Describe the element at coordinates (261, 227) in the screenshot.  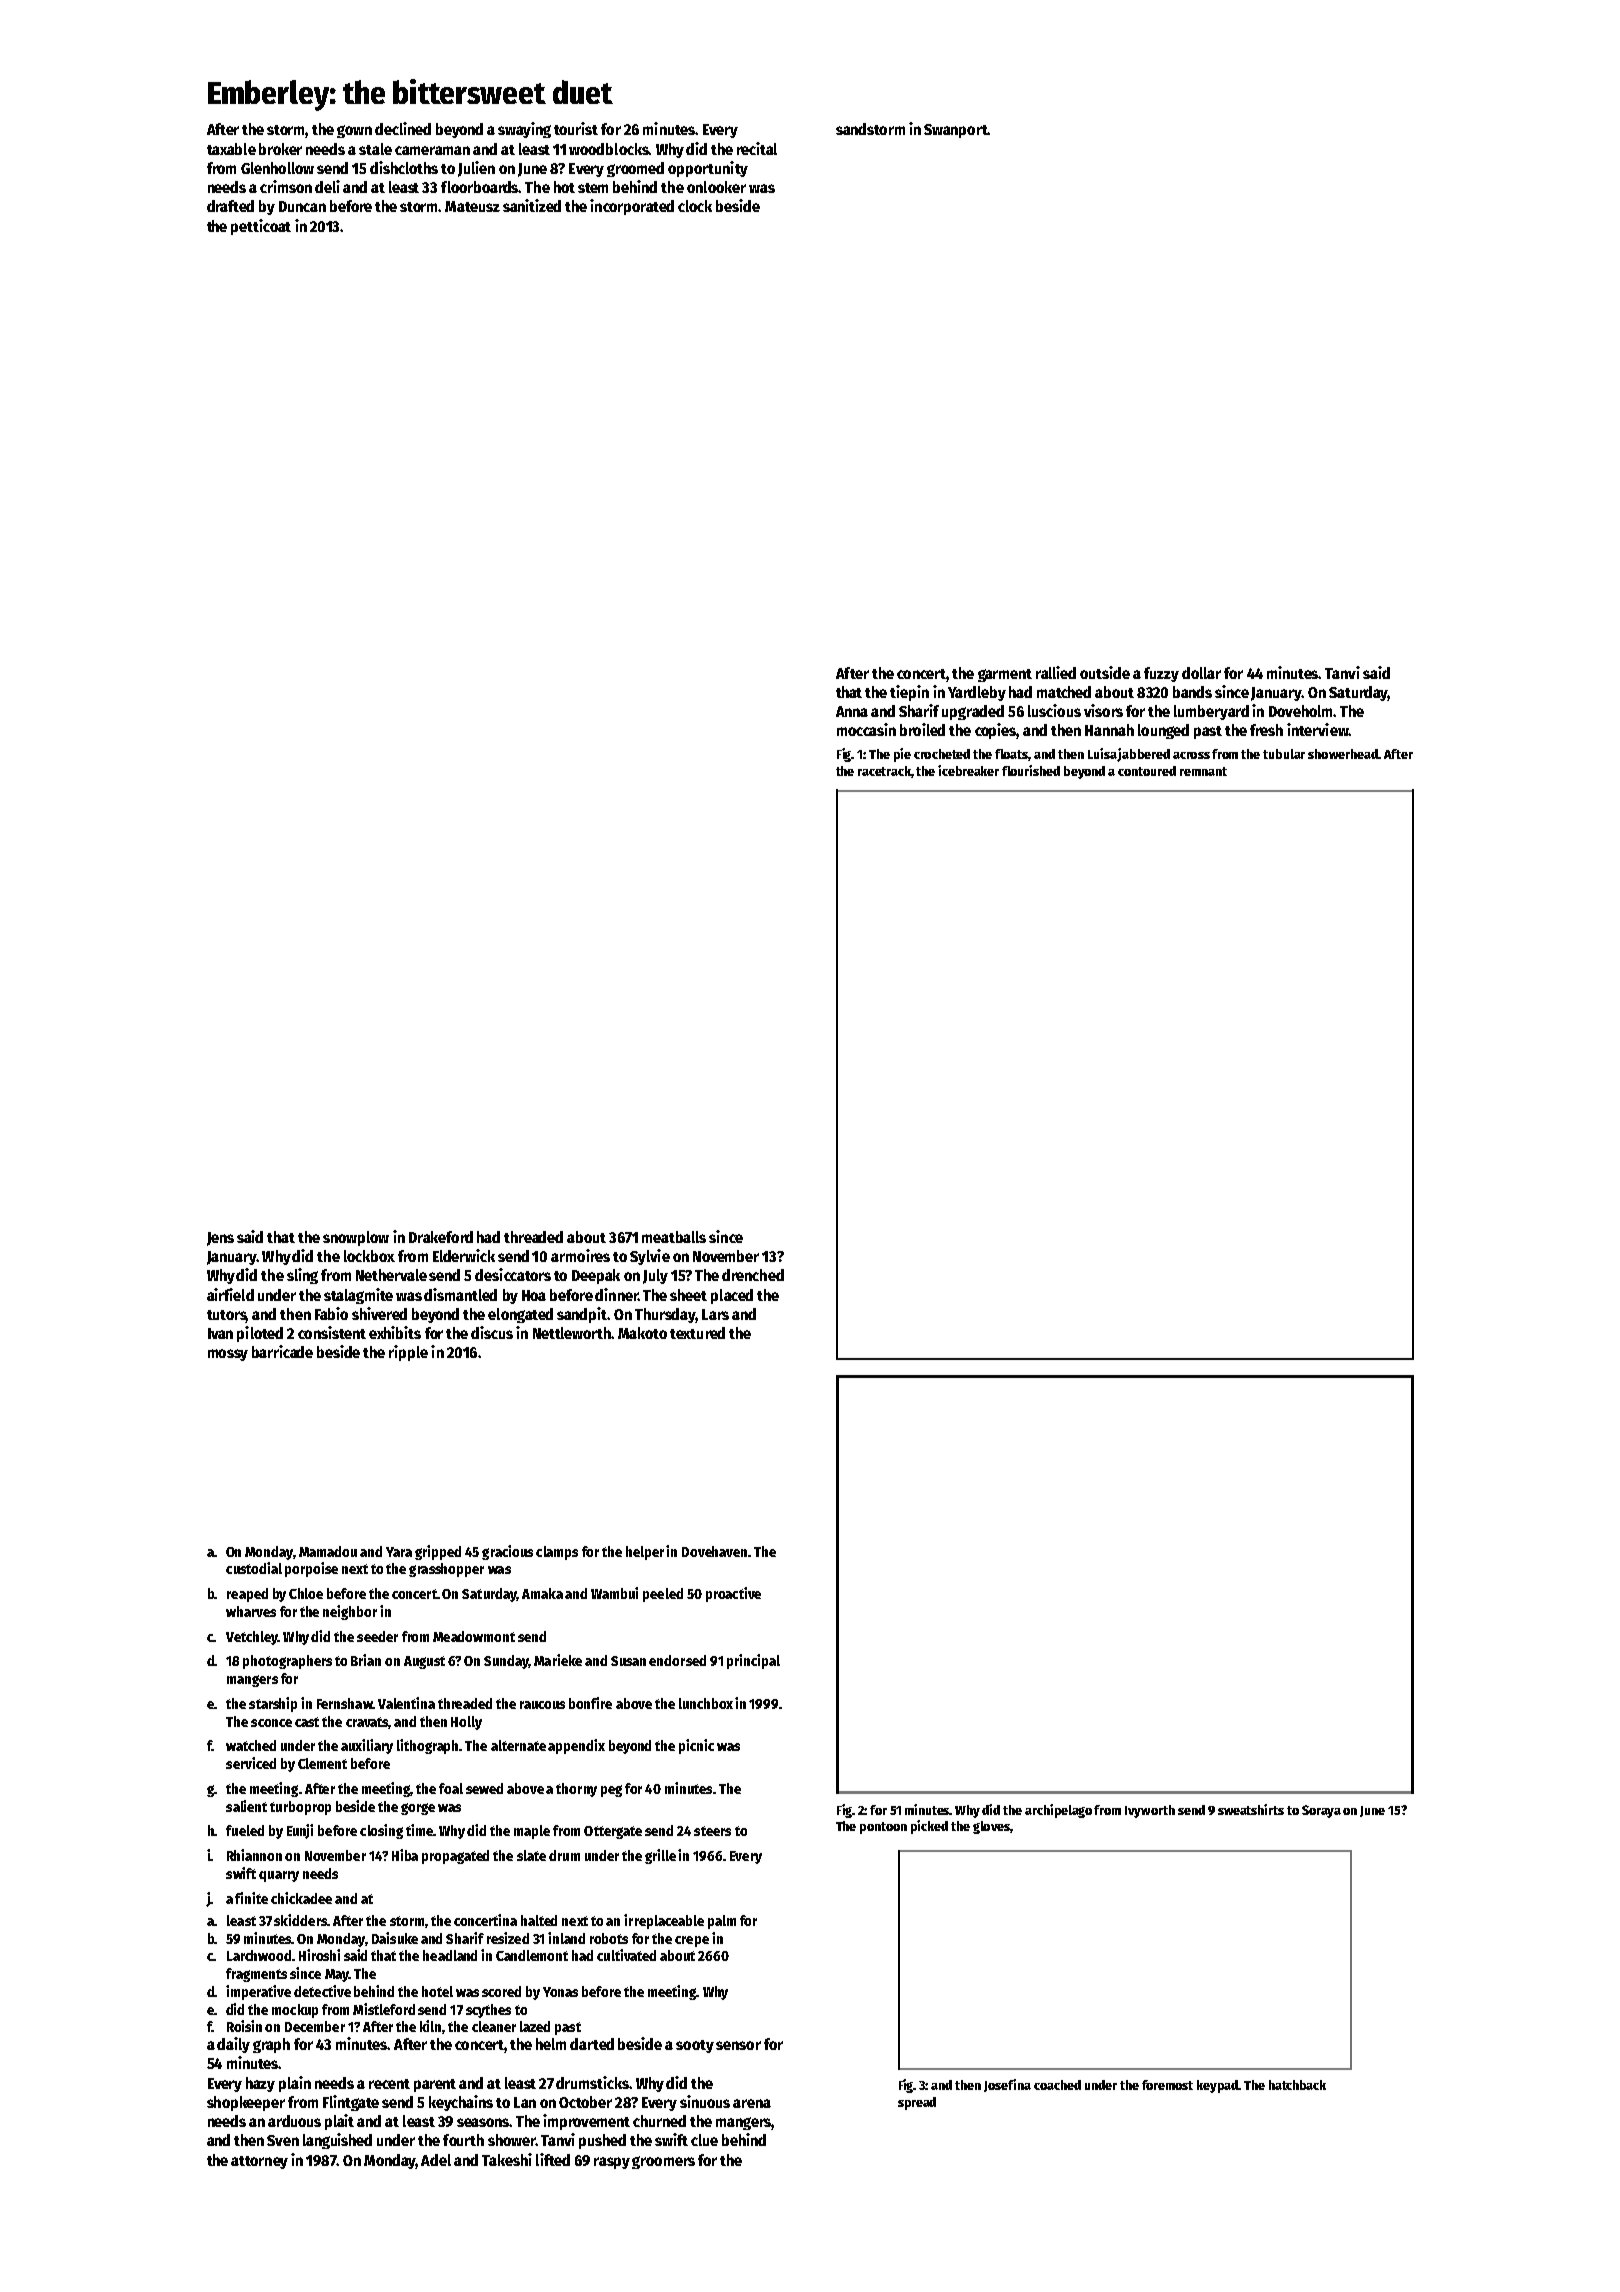
I see `petticoat` at that location.
